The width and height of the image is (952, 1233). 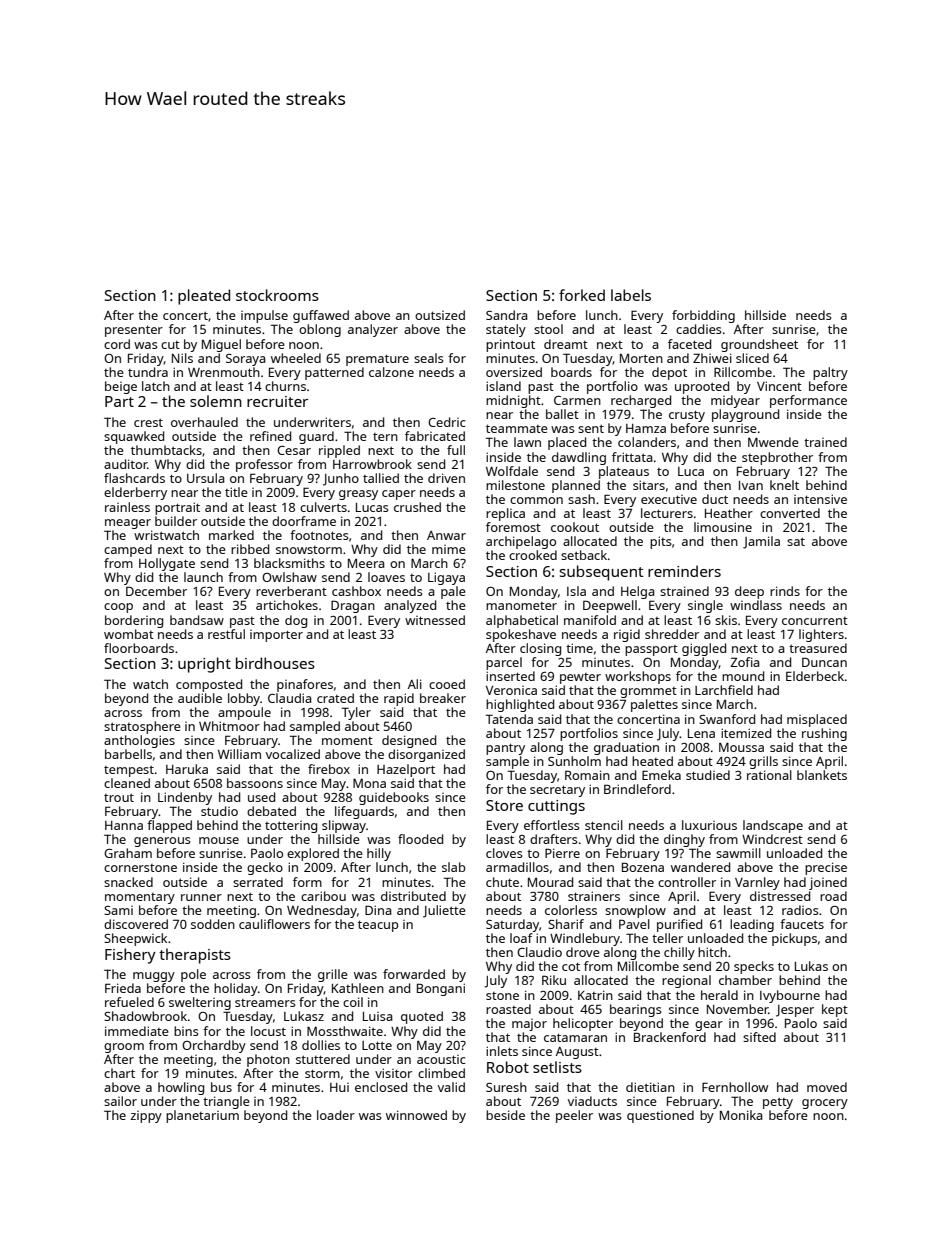 I want to click on climbed, so click(x=441, y=1073).
